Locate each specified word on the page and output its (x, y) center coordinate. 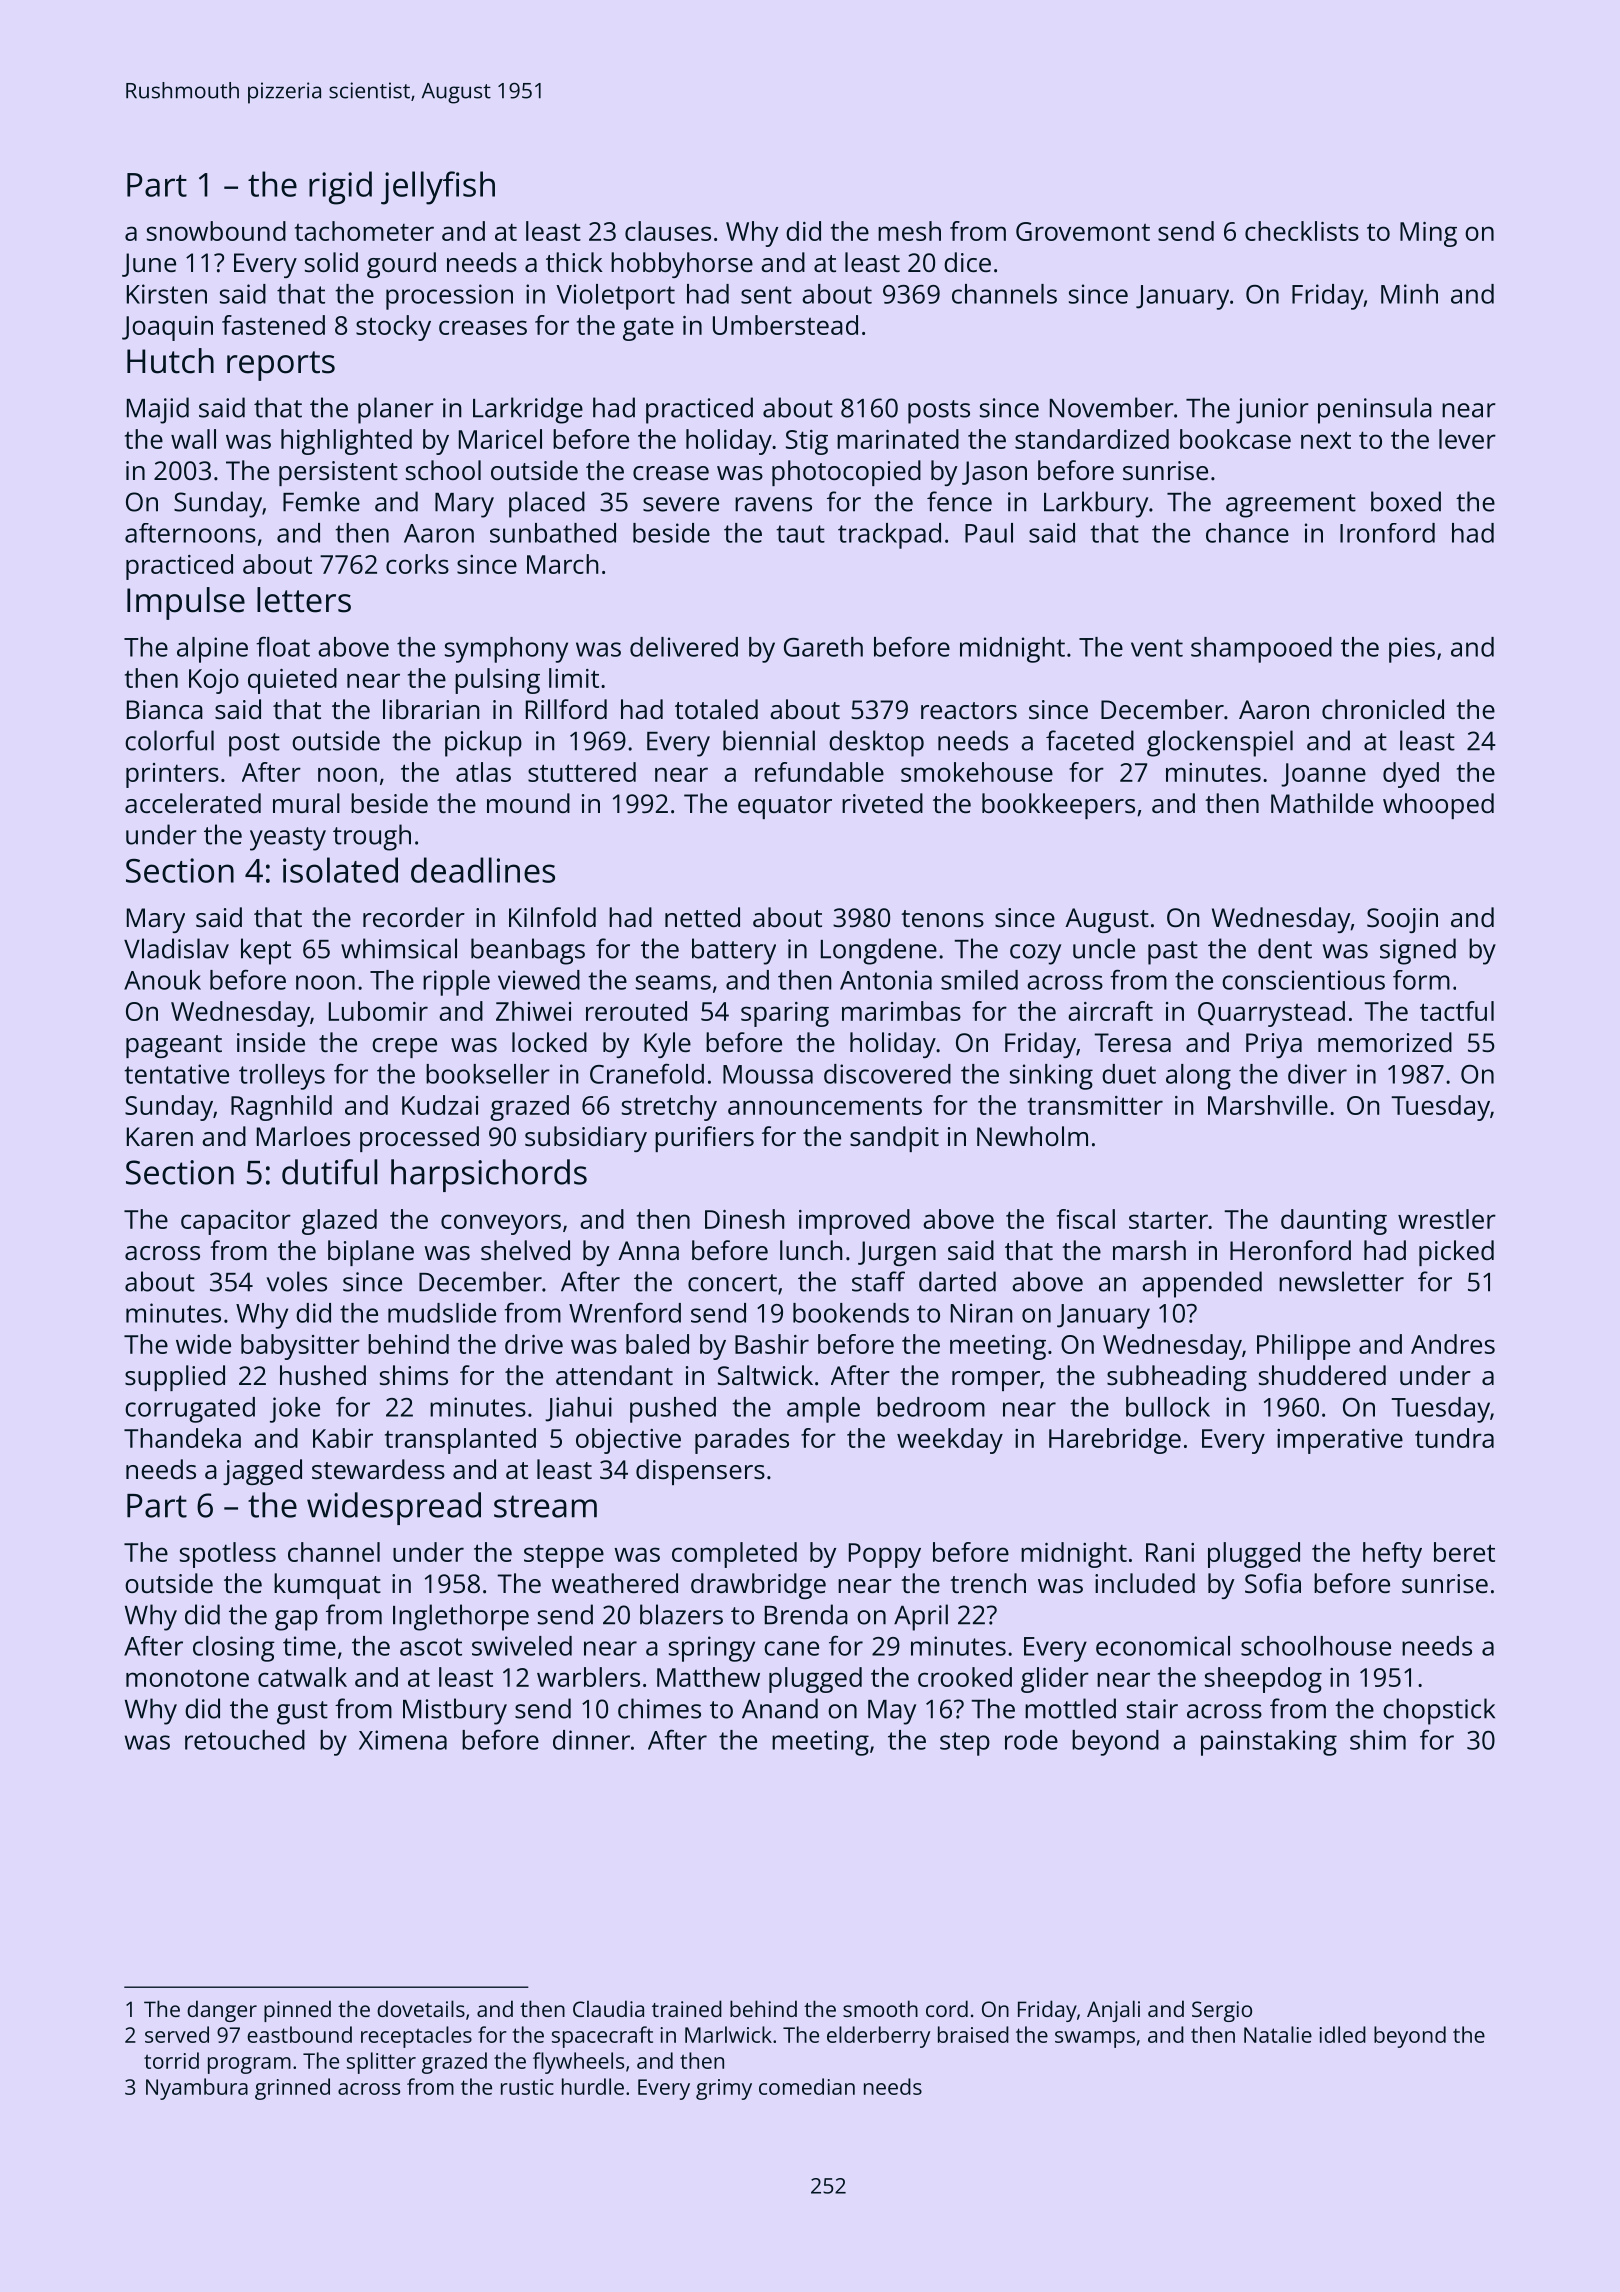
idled (1343, 2034)
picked (1456, 1253)
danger (222, 2011)
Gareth (823, 647)
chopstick (1439, 1711)
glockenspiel (1220, 743)
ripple (456, 983)
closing (234, 1649)
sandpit (894, 1139)
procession (449, 297)
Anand (780, 1708)
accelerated (193, 803)
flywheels (578, 2063)
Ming (1428, 234)
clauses (668, 231)
